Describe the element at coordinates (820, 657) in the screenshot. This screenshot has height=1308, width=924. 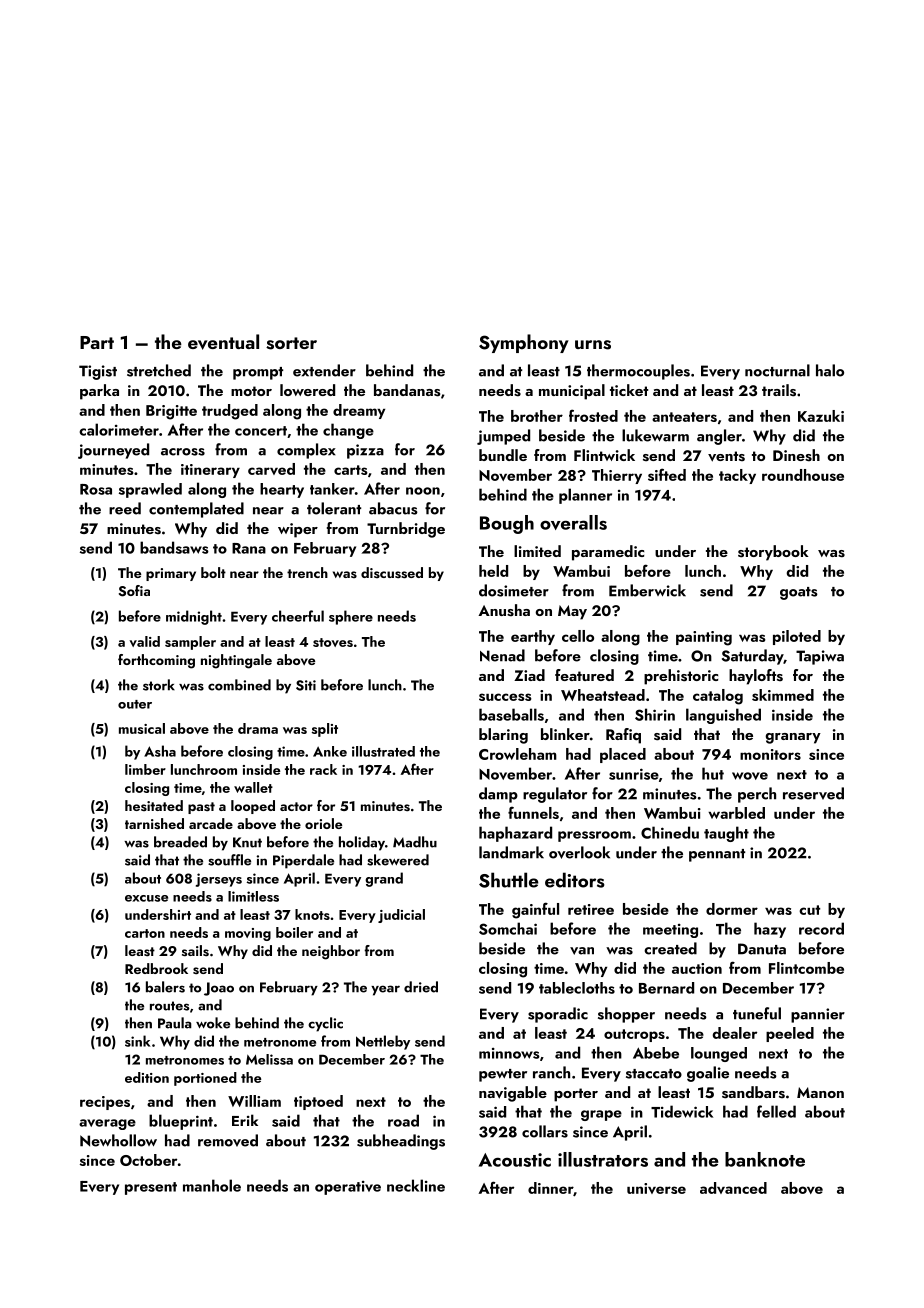
I see `Tapiwa` at that location.
